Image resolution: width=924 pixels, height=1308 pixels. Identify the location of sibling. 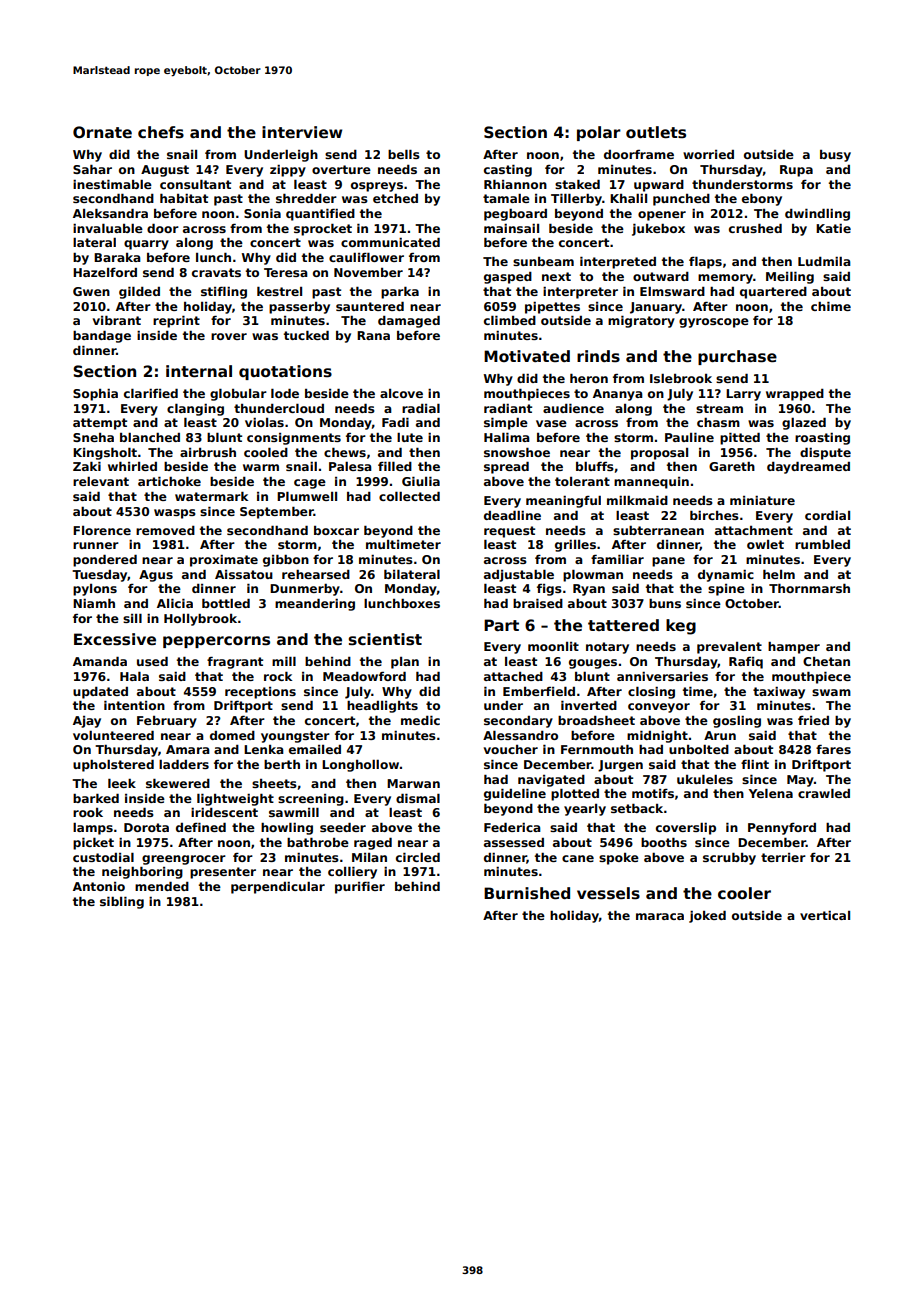
(122, 903).
